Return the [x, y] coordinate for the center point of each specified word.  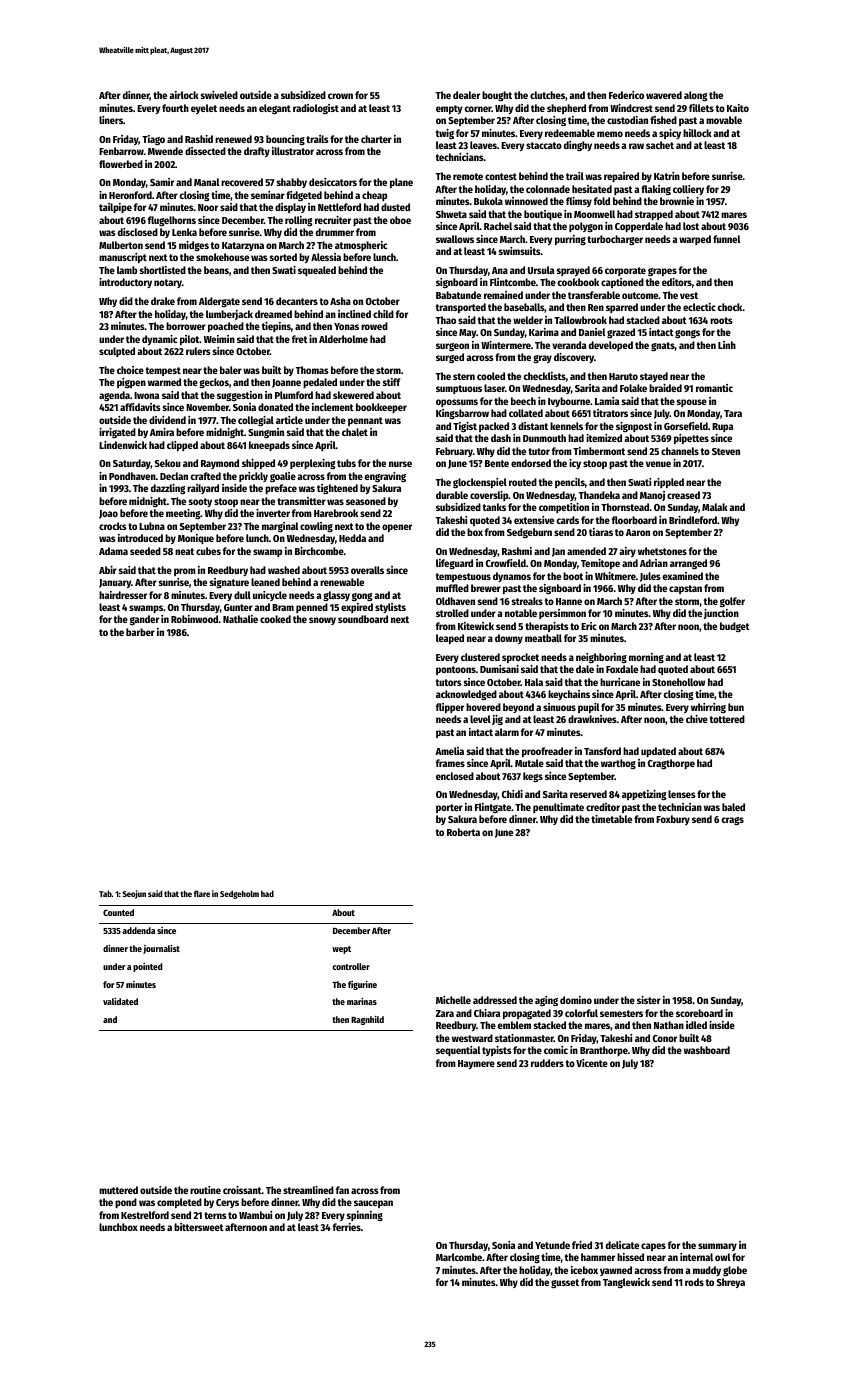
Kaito [738, 108]
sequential [458, 1051]
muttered [118, 1190]
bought [497, 96]
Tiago [153, 140]
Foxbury [673, 820]
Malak [715, 507]
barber [140, 632]
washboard [707, 1050]
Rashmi [517, 551]
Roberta [463, 832]
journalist [161, 949]
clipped [182, 446]
